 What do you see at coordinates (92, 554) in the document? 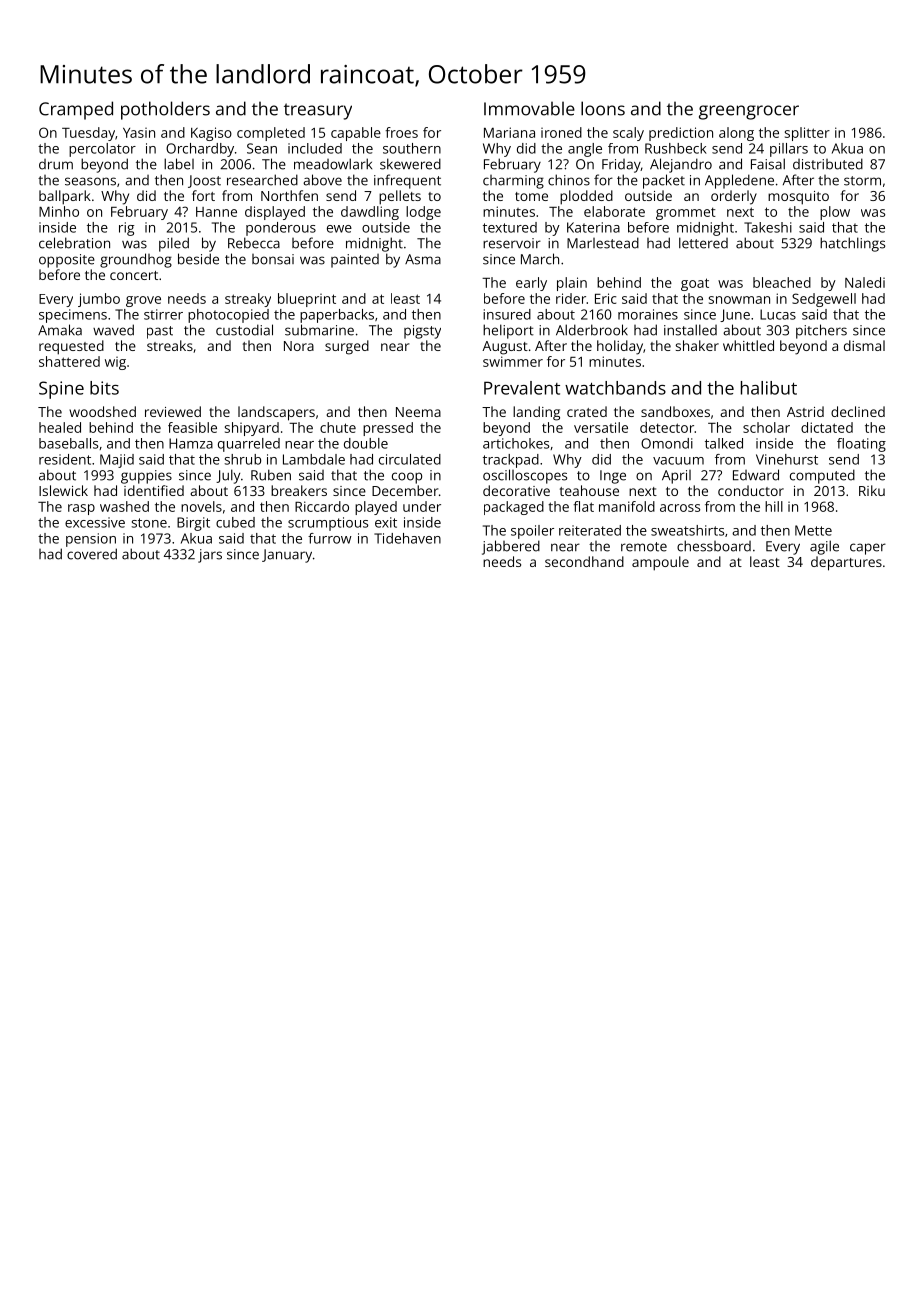
I see `covered` at bounding box center [92, 554].
